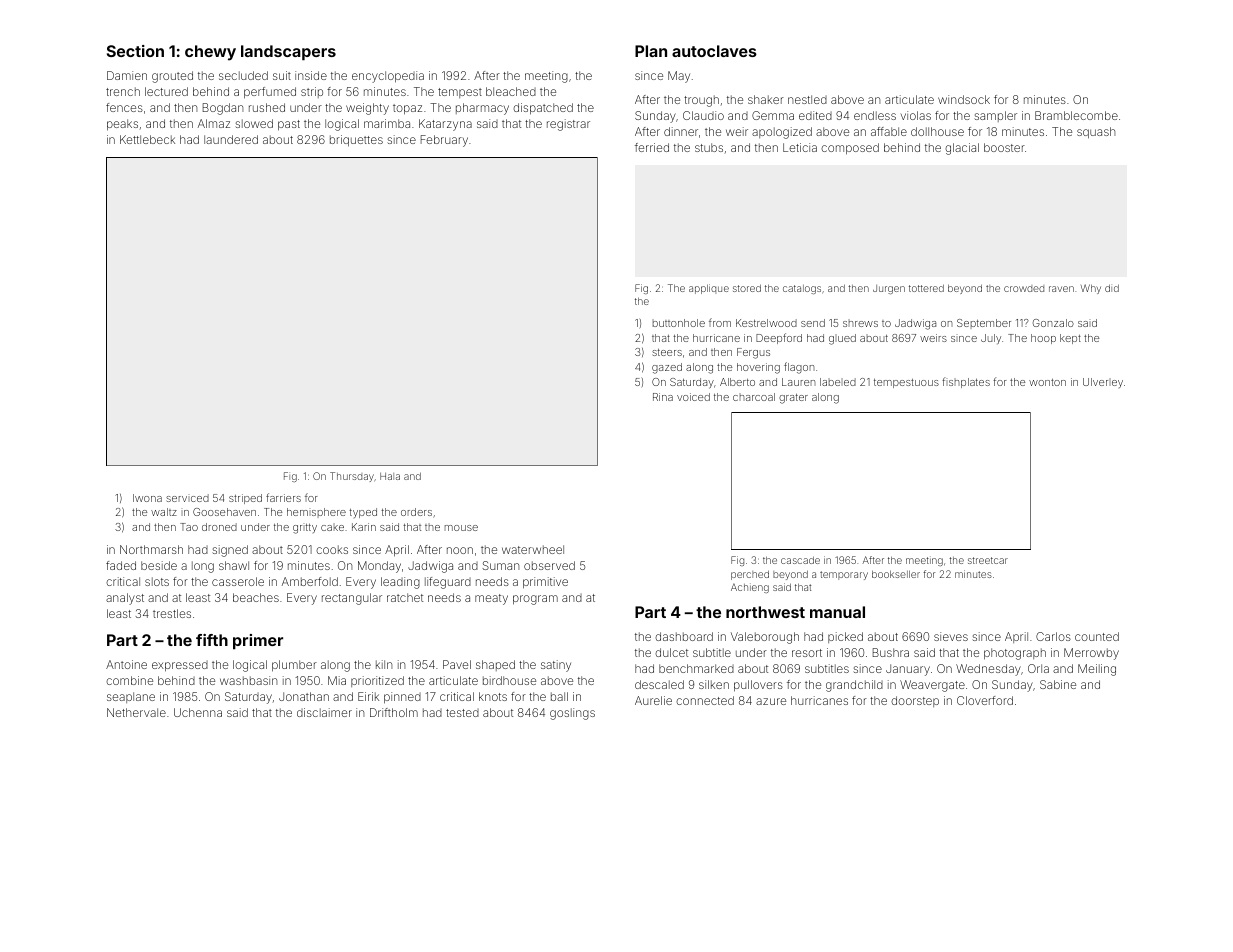 Image resolution: width=1233 pixels, height=952 pixels. I want to click on connected, so click(705, 700).
